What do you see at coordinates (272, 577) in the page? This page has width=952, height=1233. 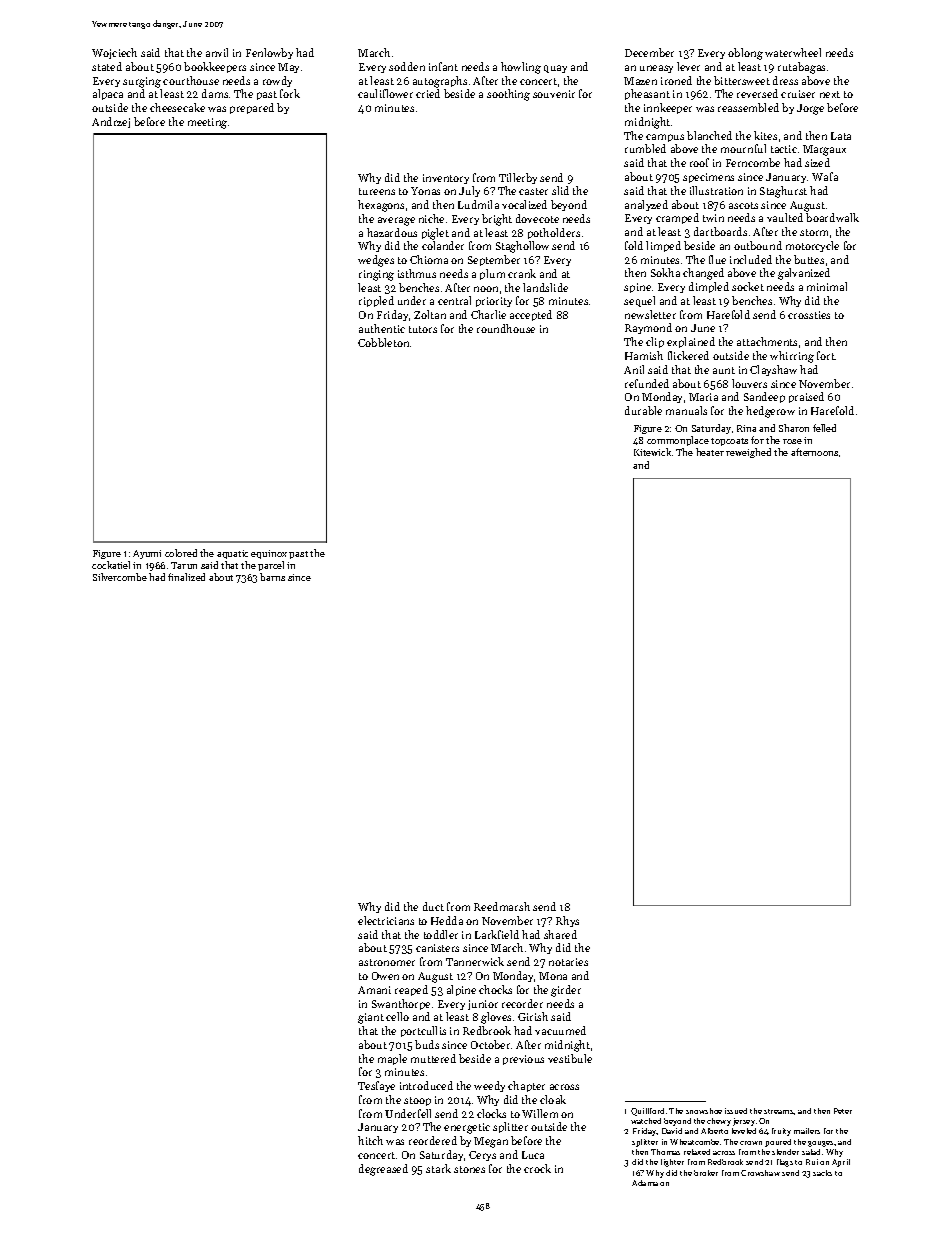 I see `barns` at bounding box center [272, 577].
